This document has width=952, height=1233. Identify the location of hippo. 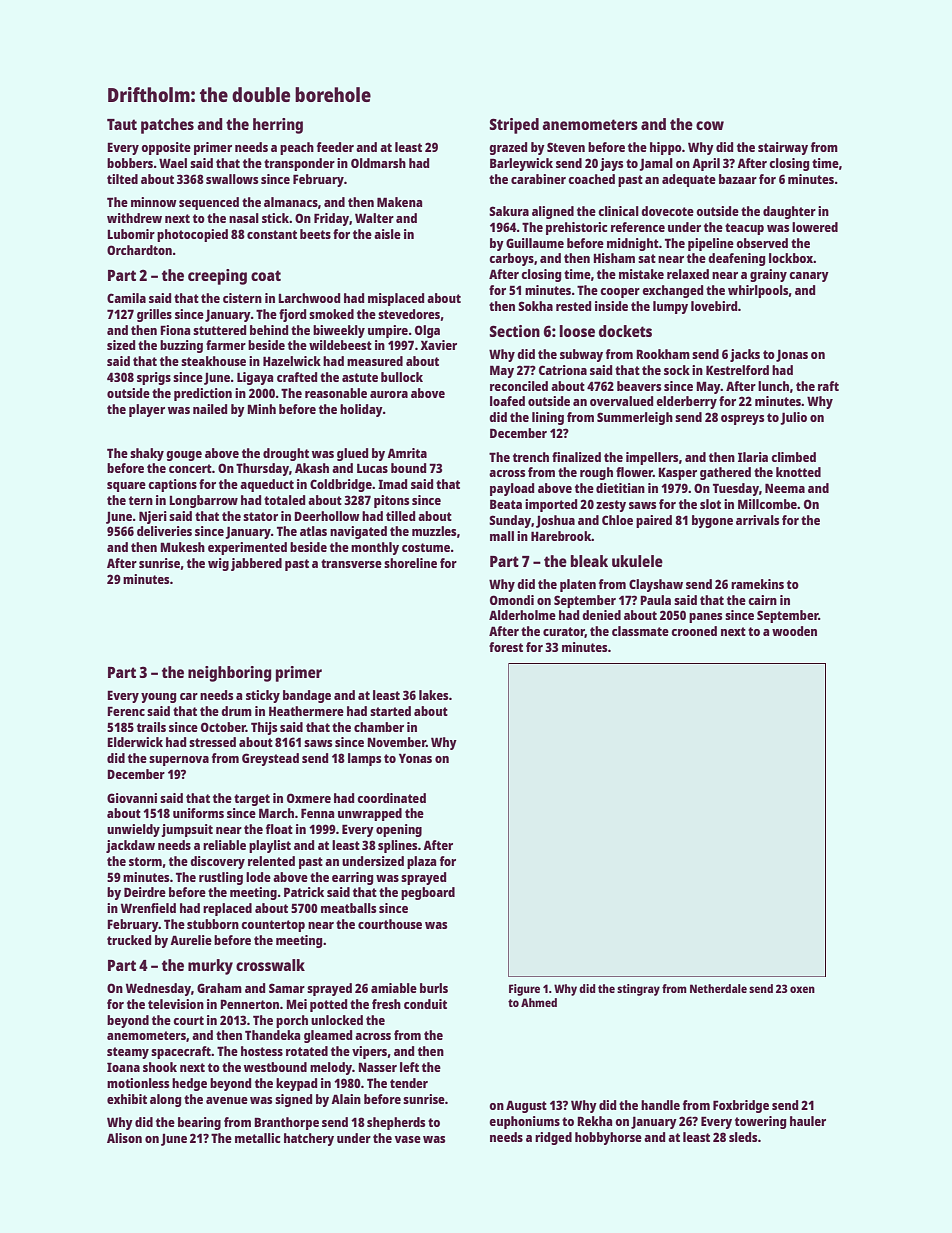
(666, 148).
